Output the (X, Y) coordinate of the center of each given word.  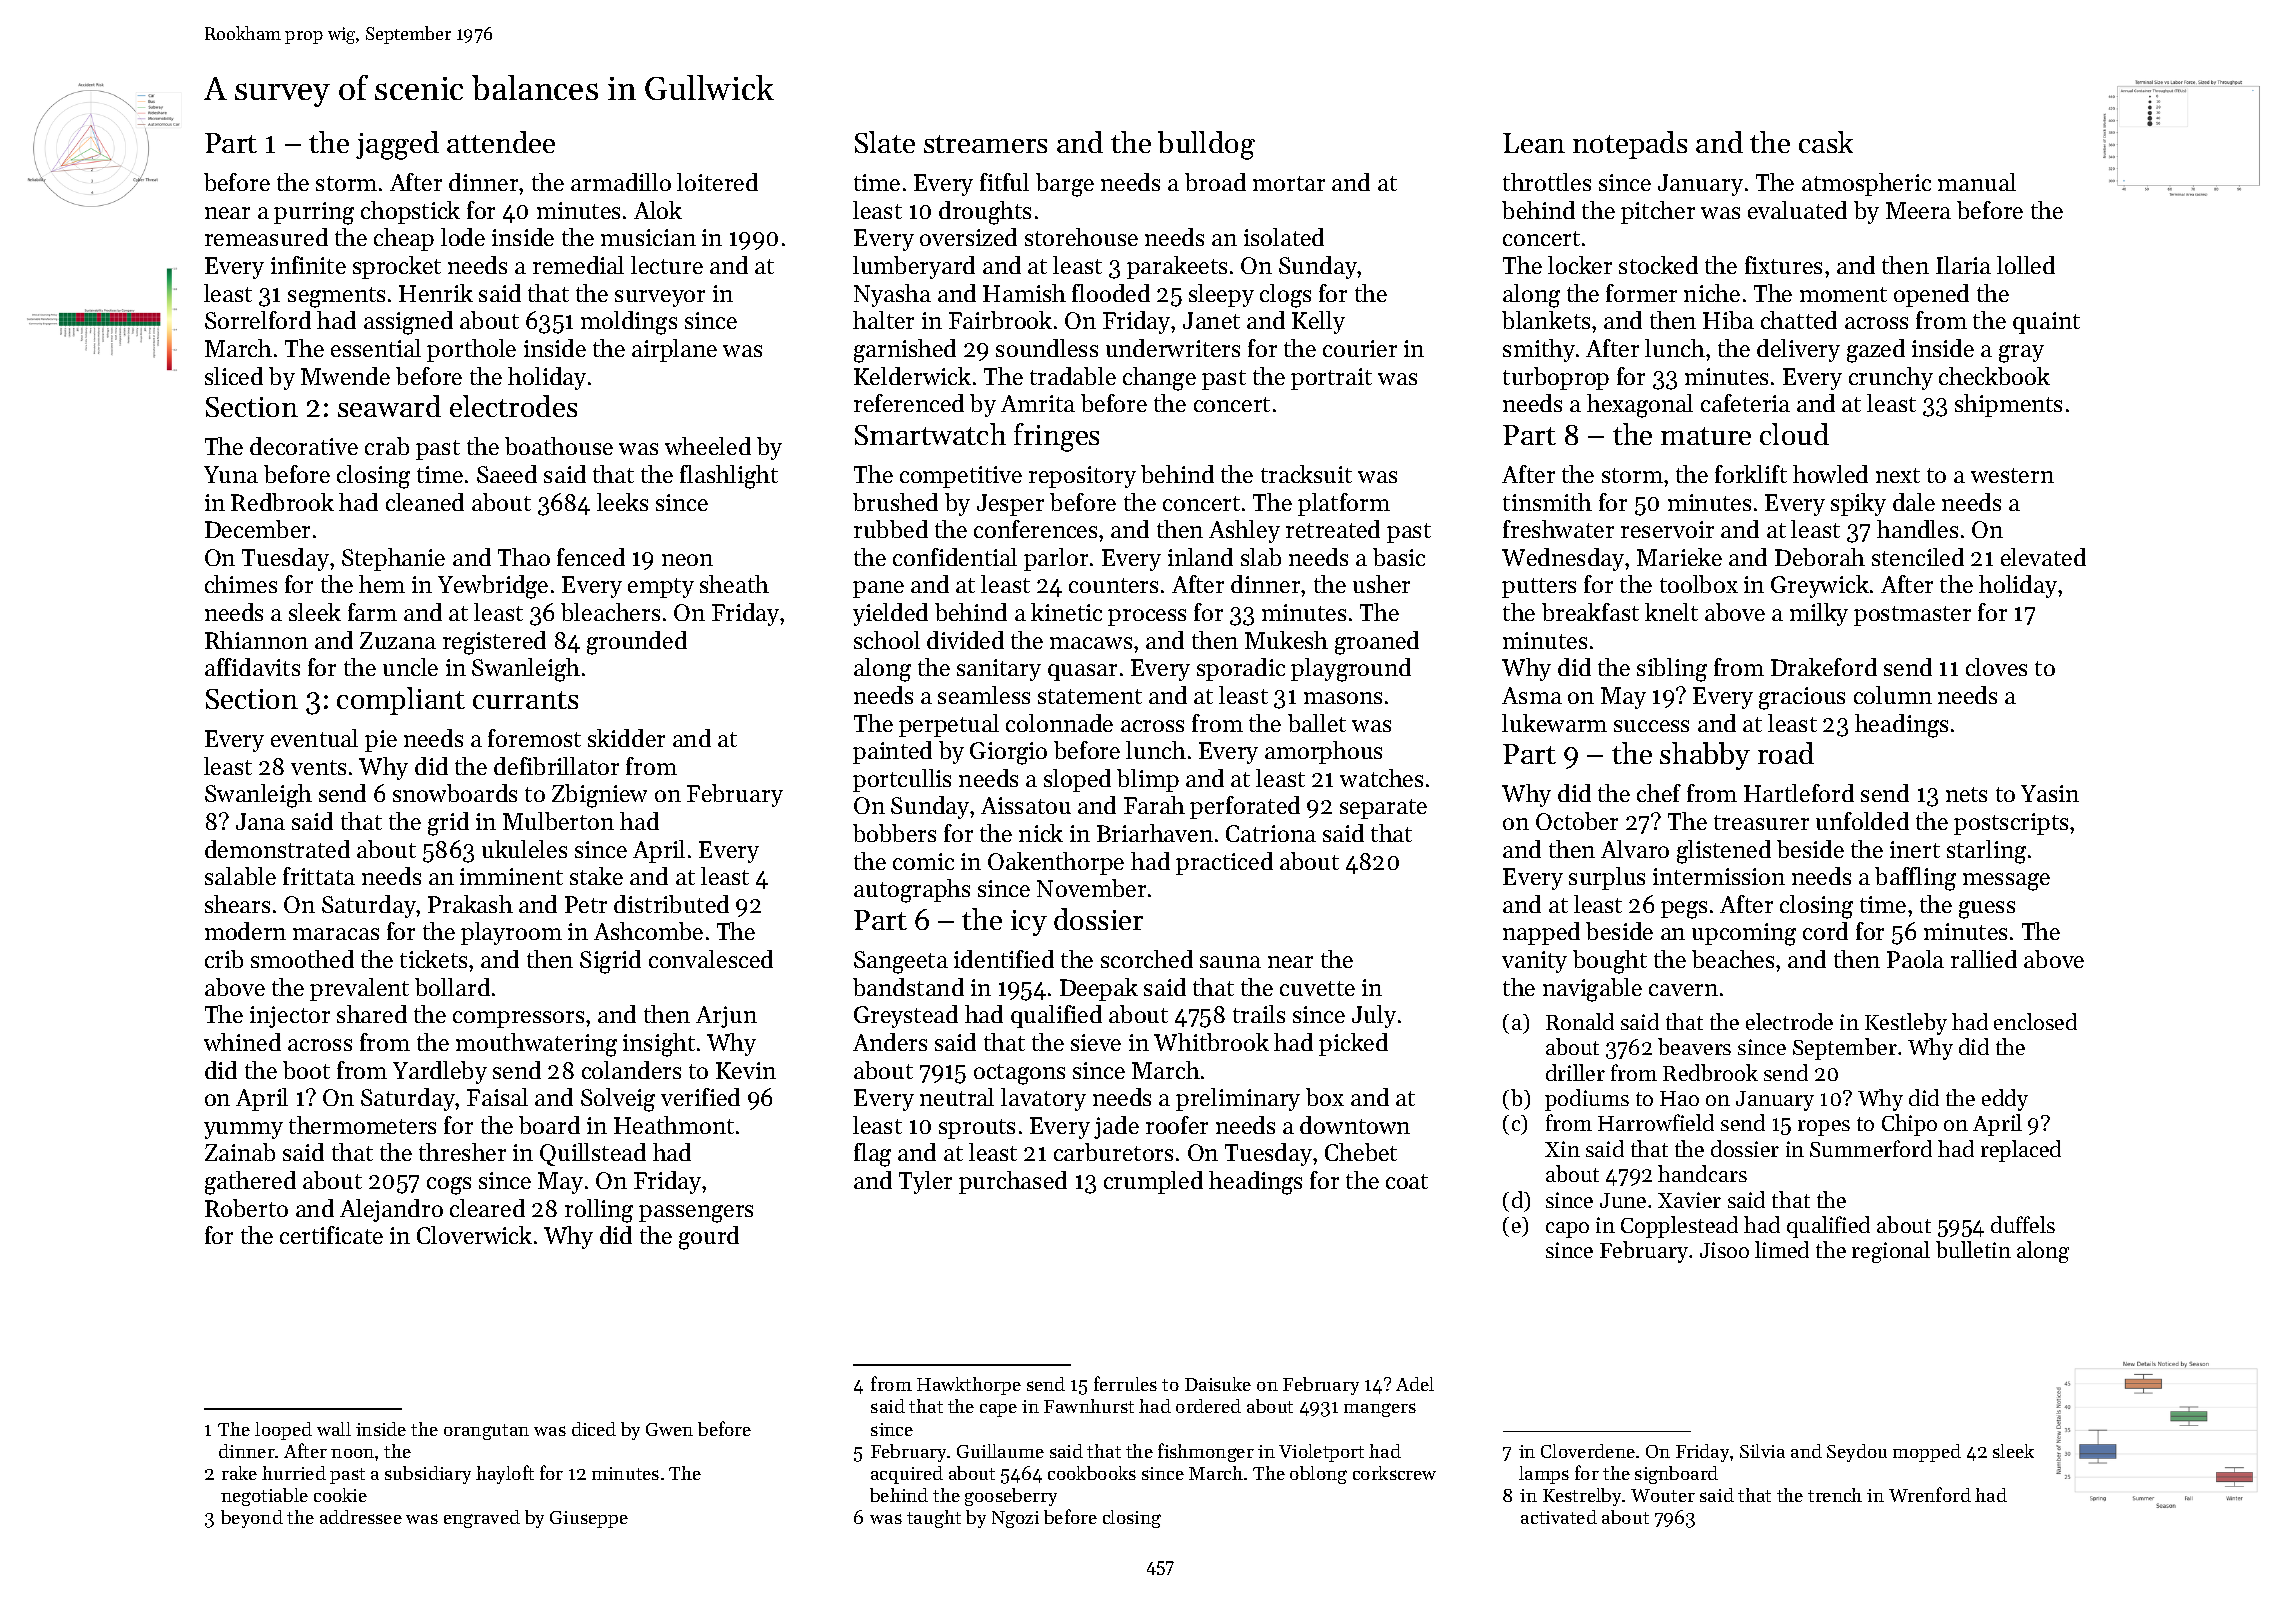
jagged (397, 145)
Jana (260, 821)
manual (1977, 182)
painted (892, 752)
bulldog (1206, 145)
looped (283, 1431)
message (2006, 882)
